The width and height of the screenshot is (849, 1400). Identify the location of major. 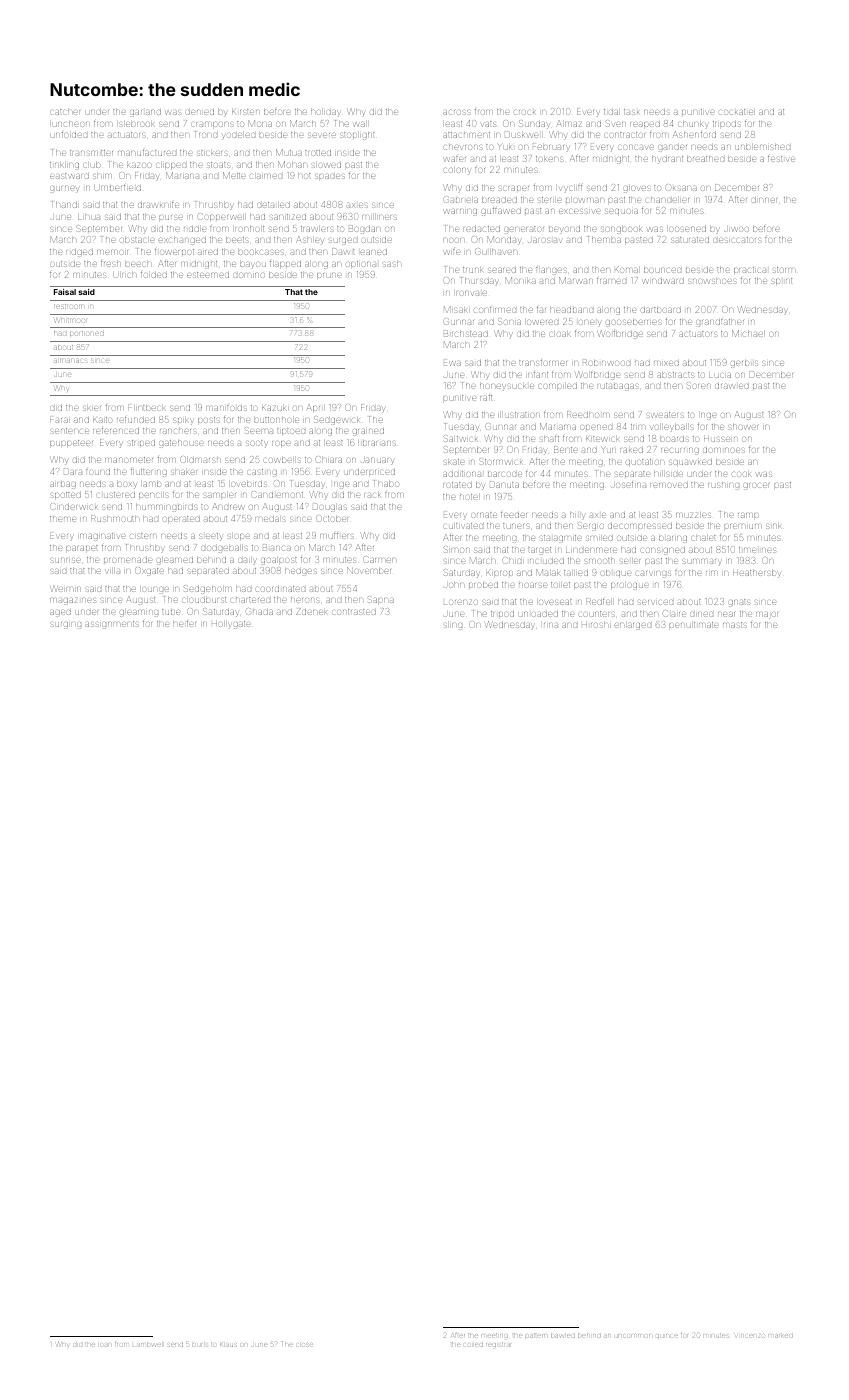
(767, 615).
